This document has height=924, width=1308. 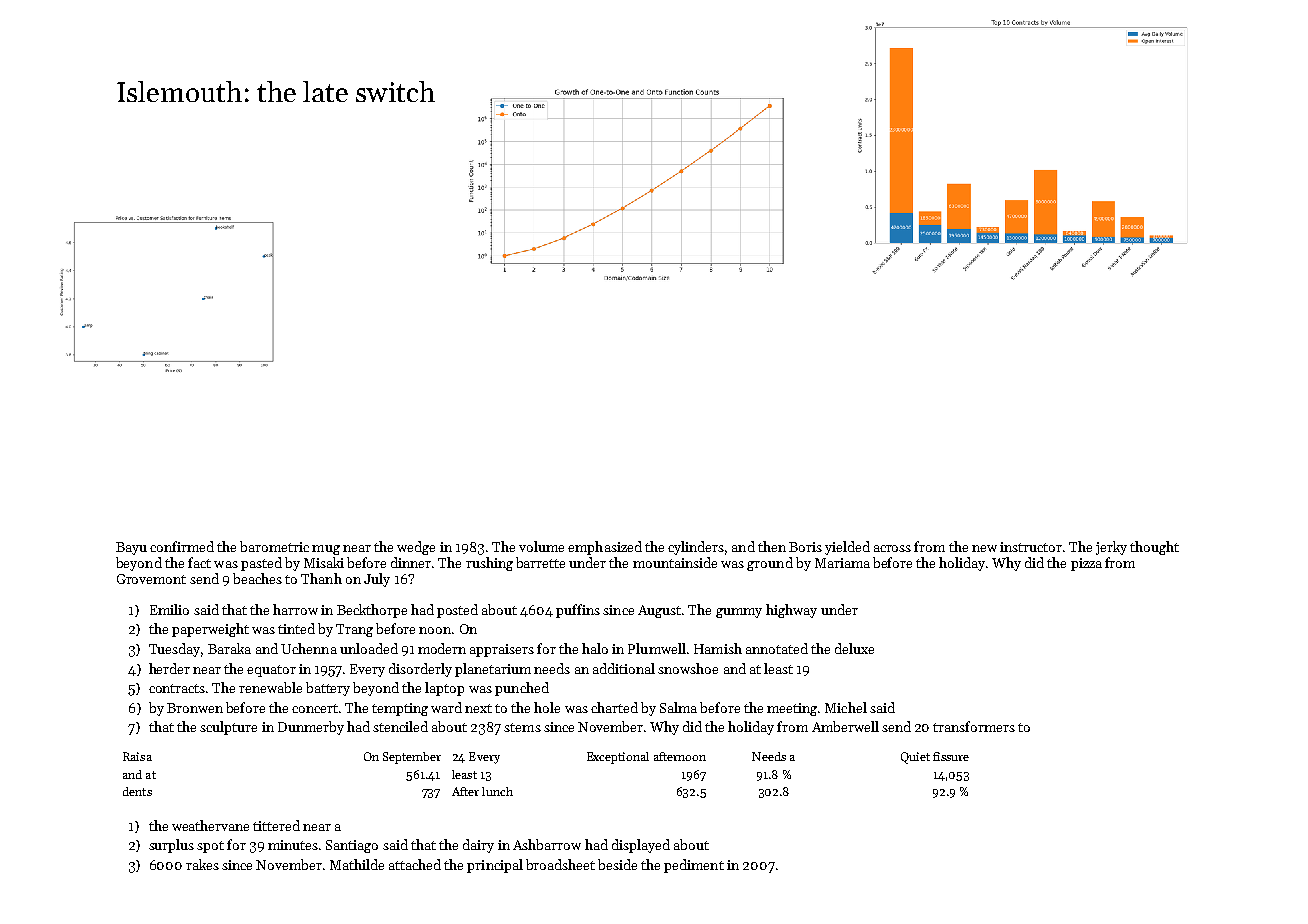 What do you see at coordinates (617, 864) in the document?
I see `beside` at bounding box center [617, 864].
